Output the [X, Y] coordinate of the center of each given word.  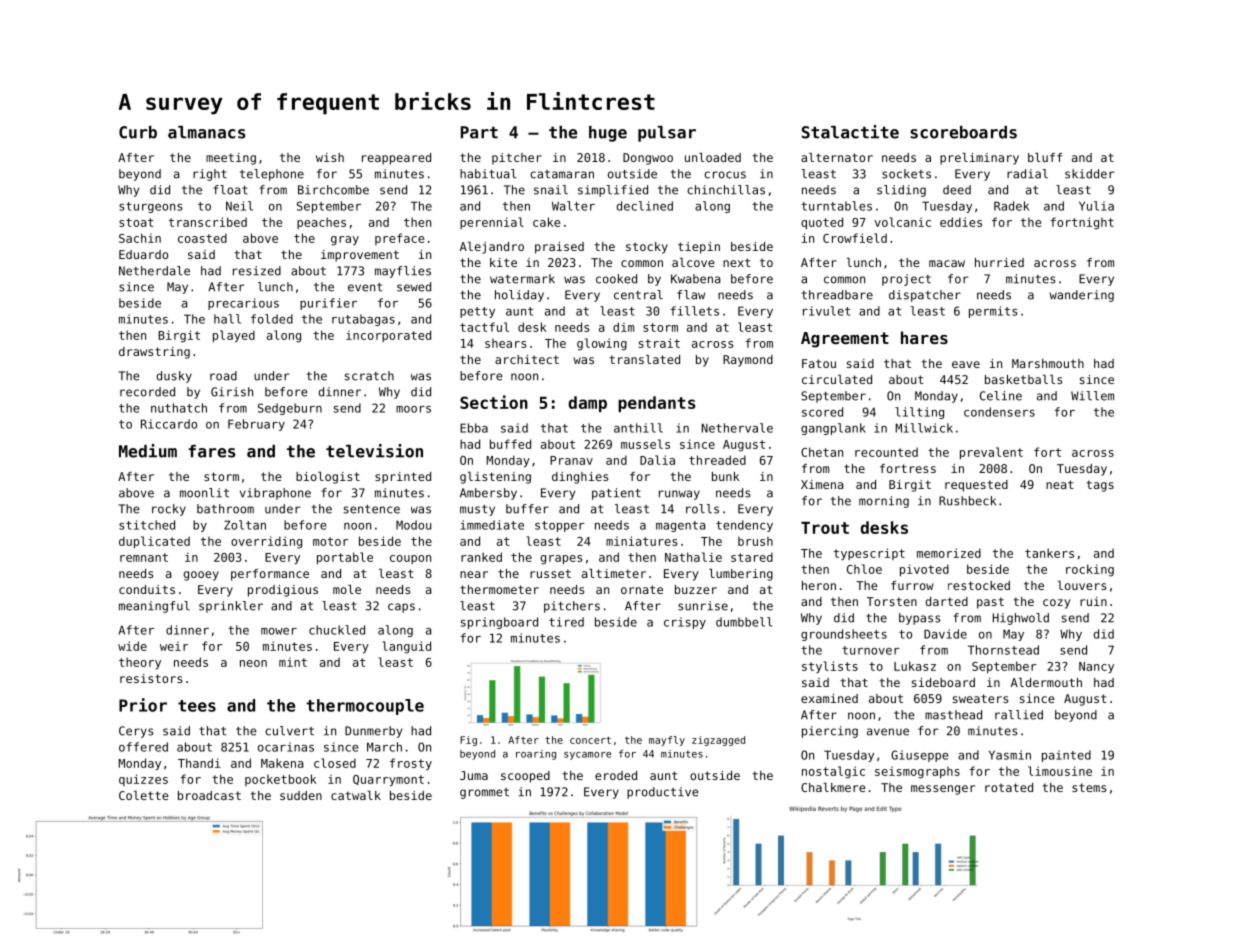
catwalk [356, 795]
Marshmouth [1048, 363]
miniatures [641, 541]
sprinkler [231, 607]
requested [976, 486]
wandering [1081, 296]
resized [257, 271]
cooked [616, 279]
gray [345, 241]
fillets [694, 311]
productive [663, 793]
